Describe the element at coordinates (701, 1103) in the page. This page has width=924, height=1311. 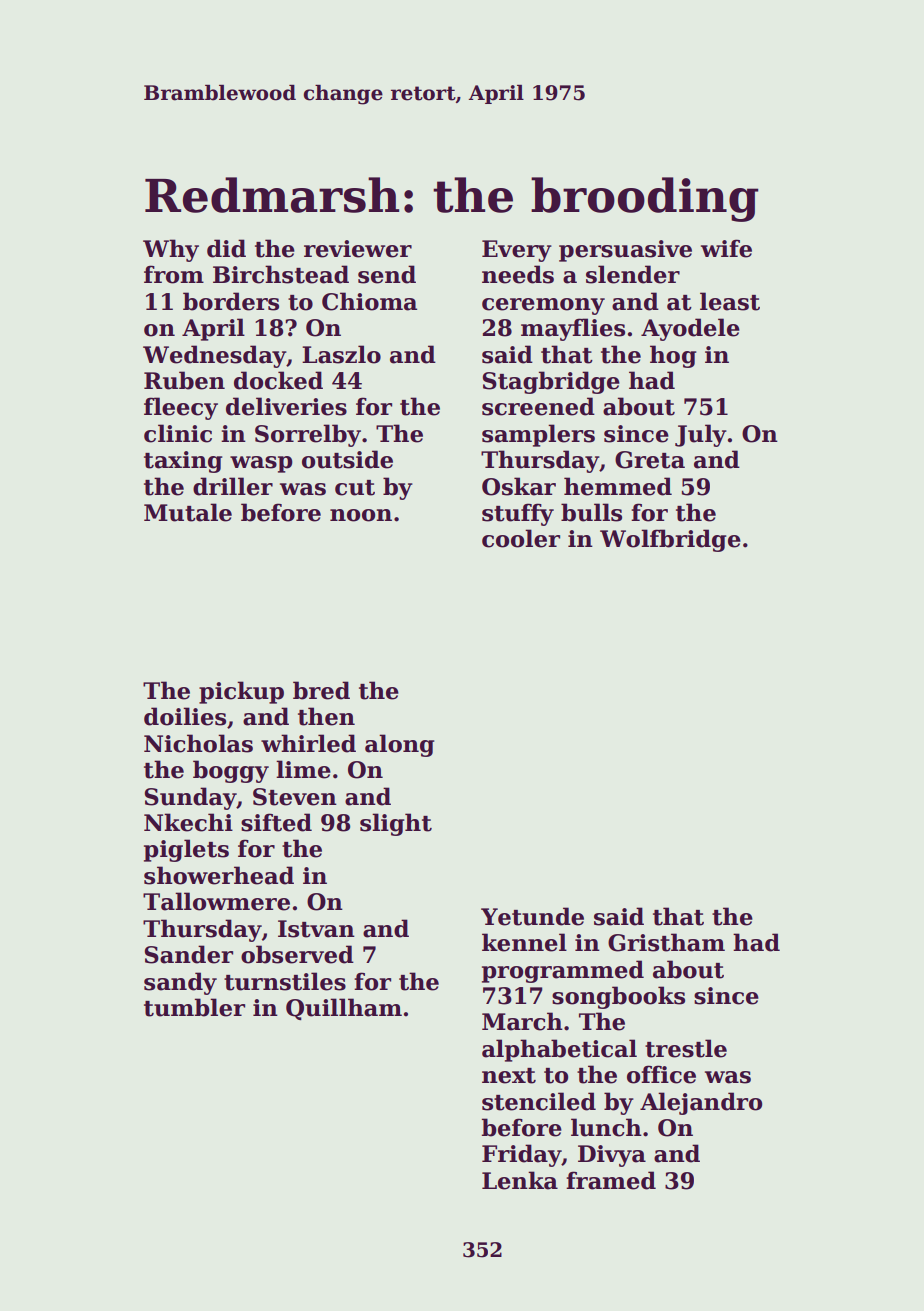
I see `Alejandro` at that location.
